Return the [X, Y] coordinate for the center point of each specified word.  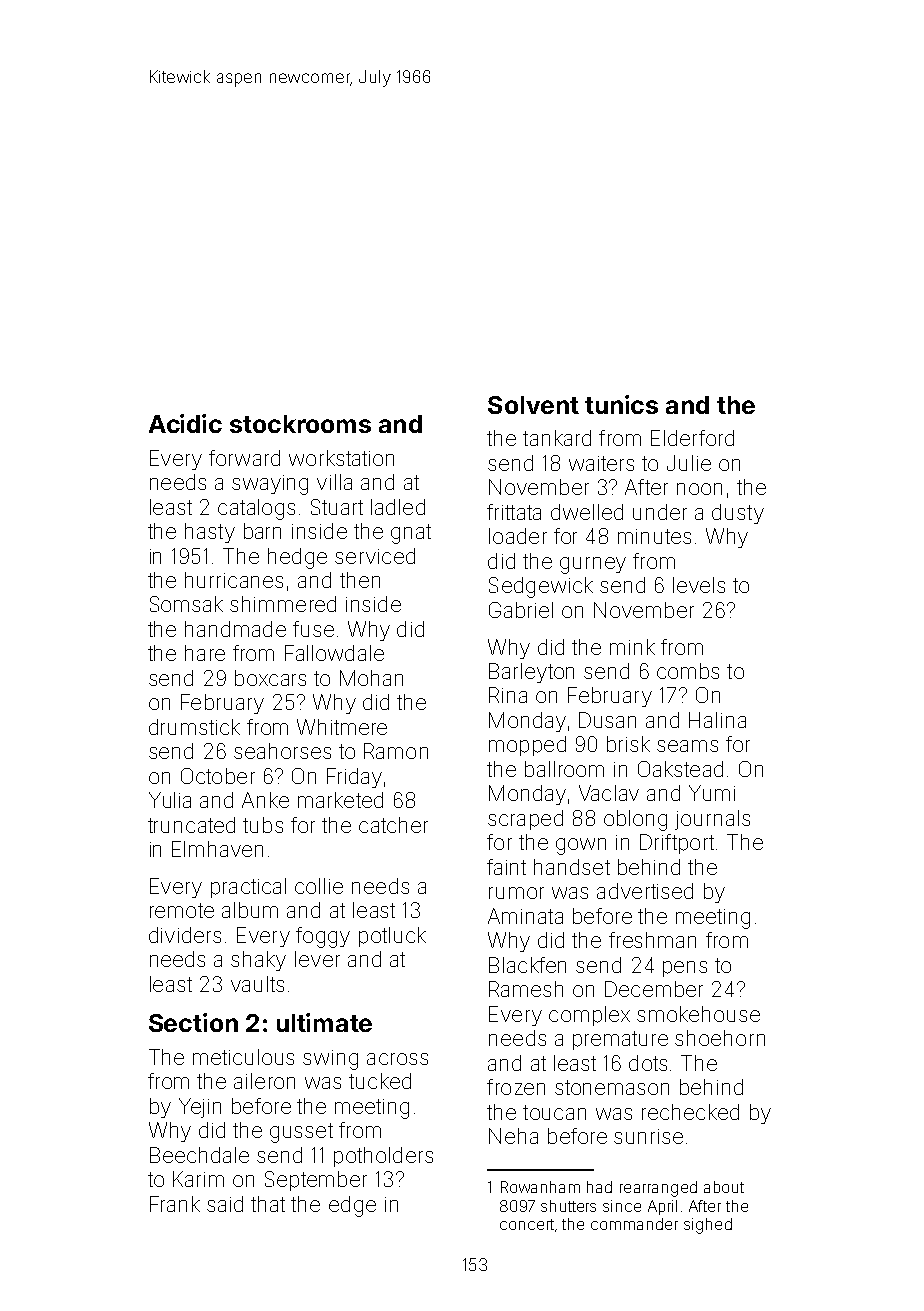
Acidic [185, 423]
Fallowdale [334, 653]
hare [205, 653]
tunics [621, 404]
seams [687, 746]
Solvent [533, 405]
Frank [175, 1204]
